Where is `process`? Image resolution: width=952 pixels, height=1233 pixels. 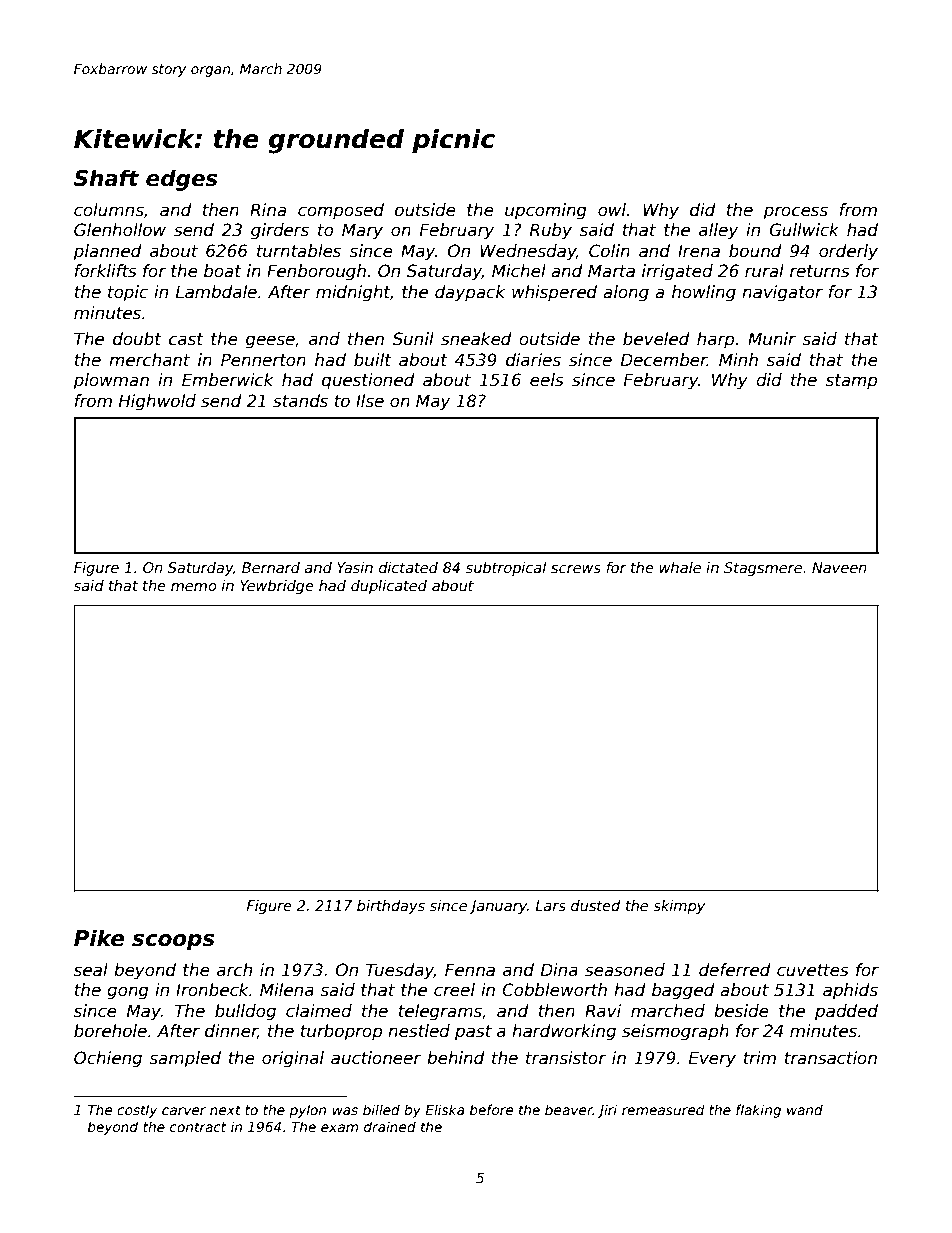
process is located at coordinates (795, 213).
